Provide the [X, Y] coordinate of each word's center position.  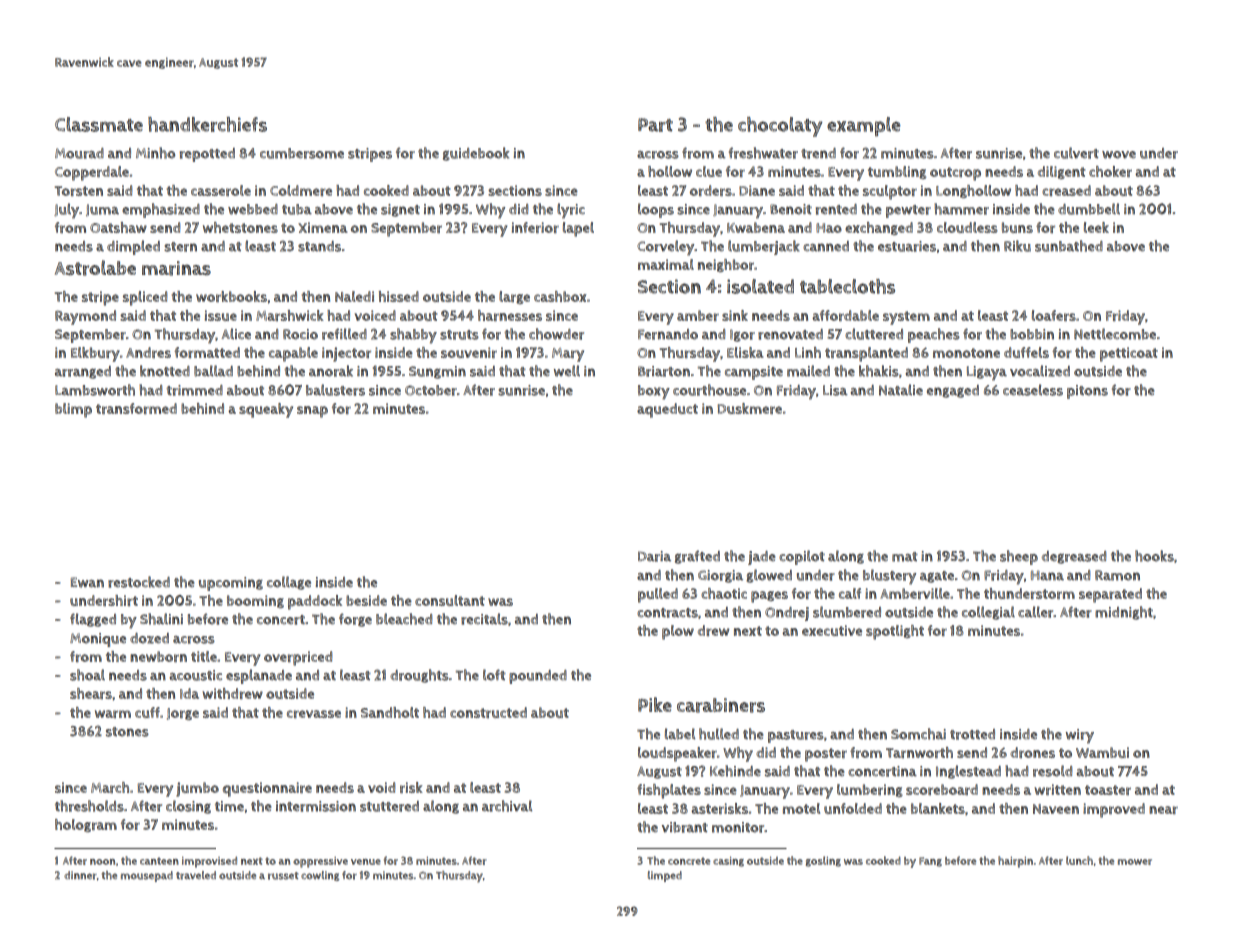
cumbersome [302, 153]
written [1057, 789]
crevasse [314, 714]
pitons [1087, 392]
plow [678, 632]
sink [735, 315]
